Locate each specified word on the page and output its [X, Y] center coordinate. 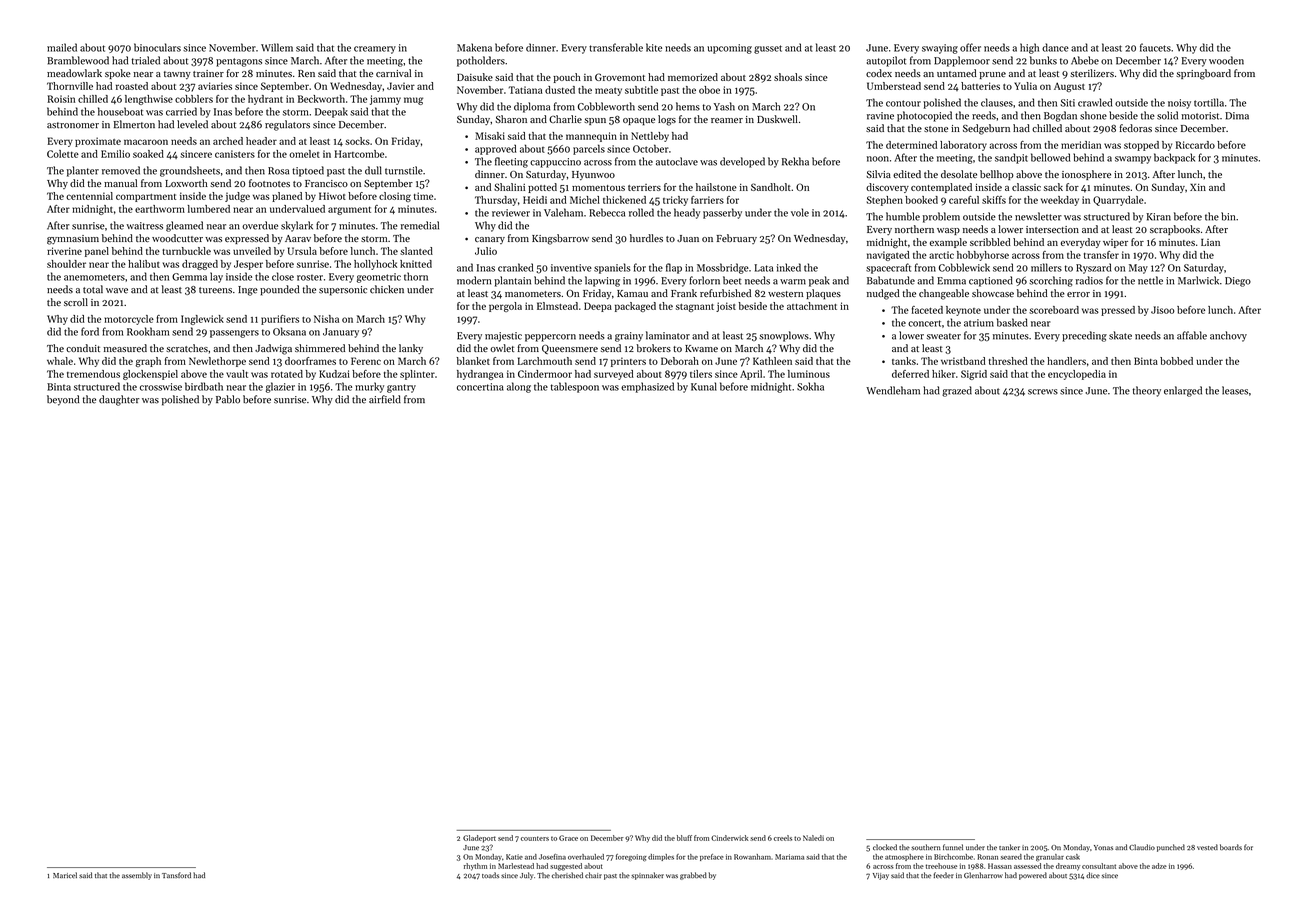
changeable [944, 294]
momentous [598, 188]
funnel [953, 847]
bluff [684, 838]
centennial [89, 196]
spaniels [612, 268]
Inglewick [202, 320]
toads [490, 875]
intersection [1052, 229]
